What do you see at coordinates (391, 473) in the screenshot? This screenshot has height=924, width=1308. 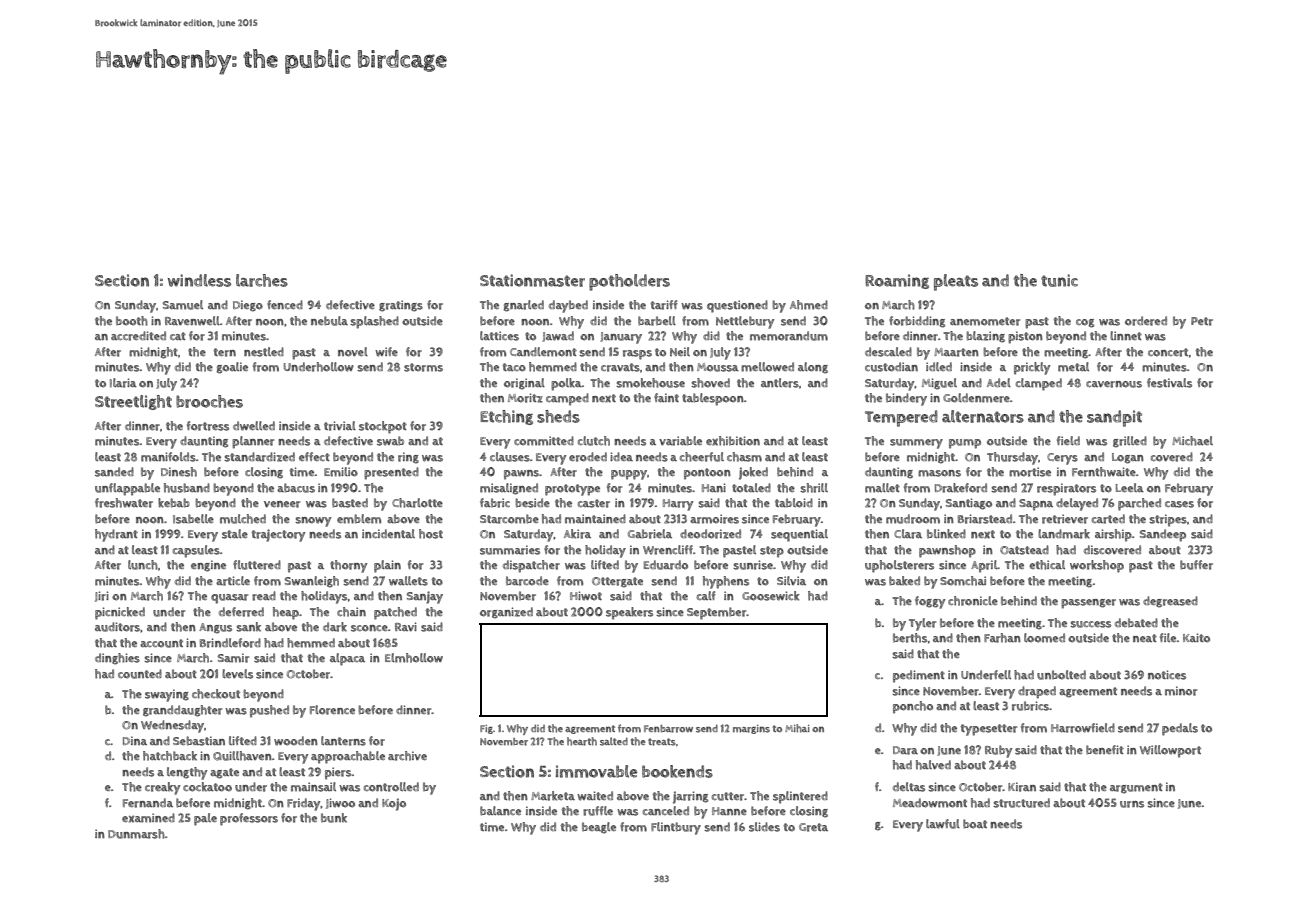 I see `presented` at bounding box center [391, 473].
